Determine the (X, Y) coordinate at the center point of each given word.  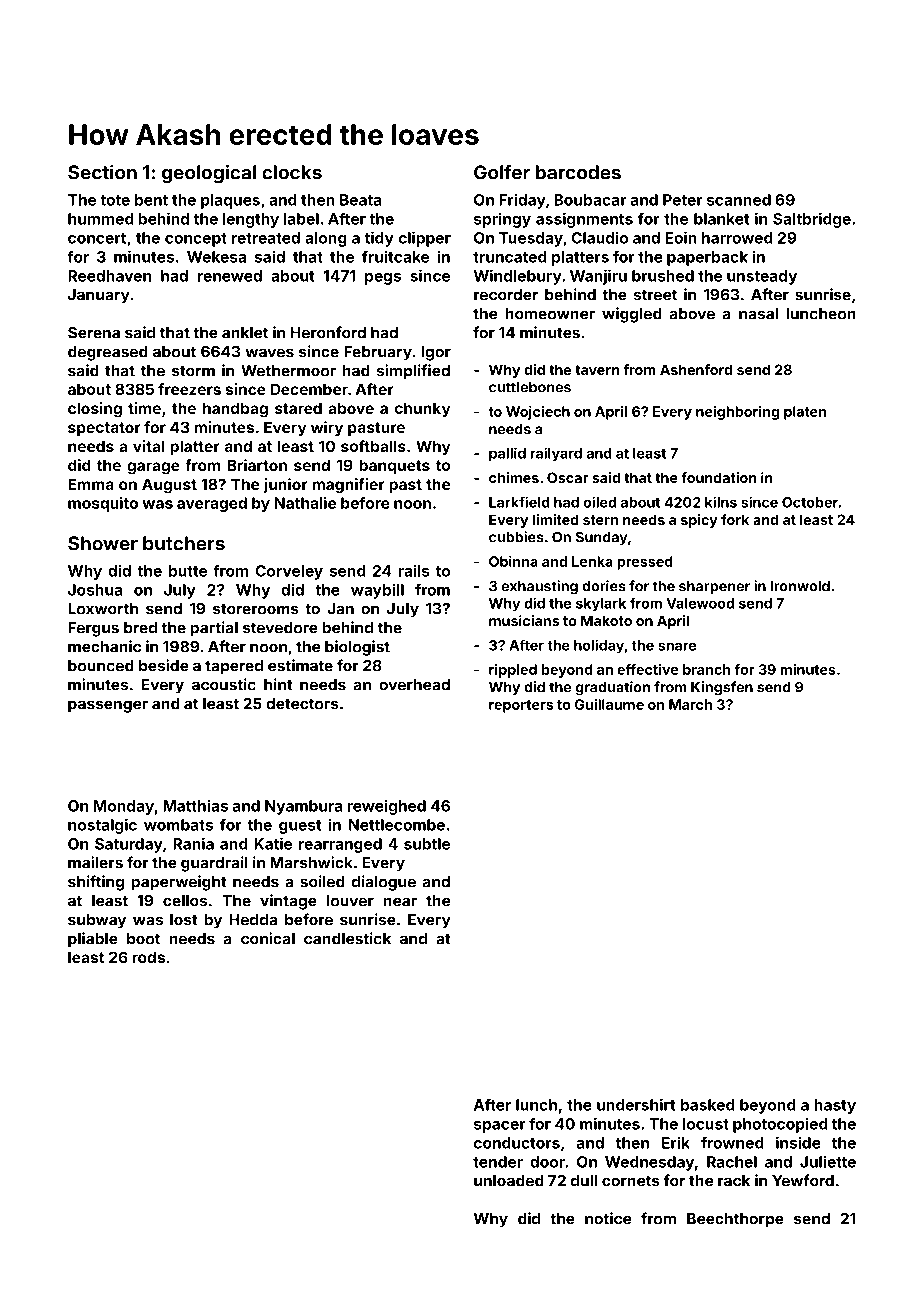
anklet (245, 333)
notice (608, 1218)
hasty (835, 1106)
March (690, 704)
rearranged (340, 845)
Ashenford (696, 369)
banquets (394, 466)
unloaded (509, 1181)
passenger (108, 706)
